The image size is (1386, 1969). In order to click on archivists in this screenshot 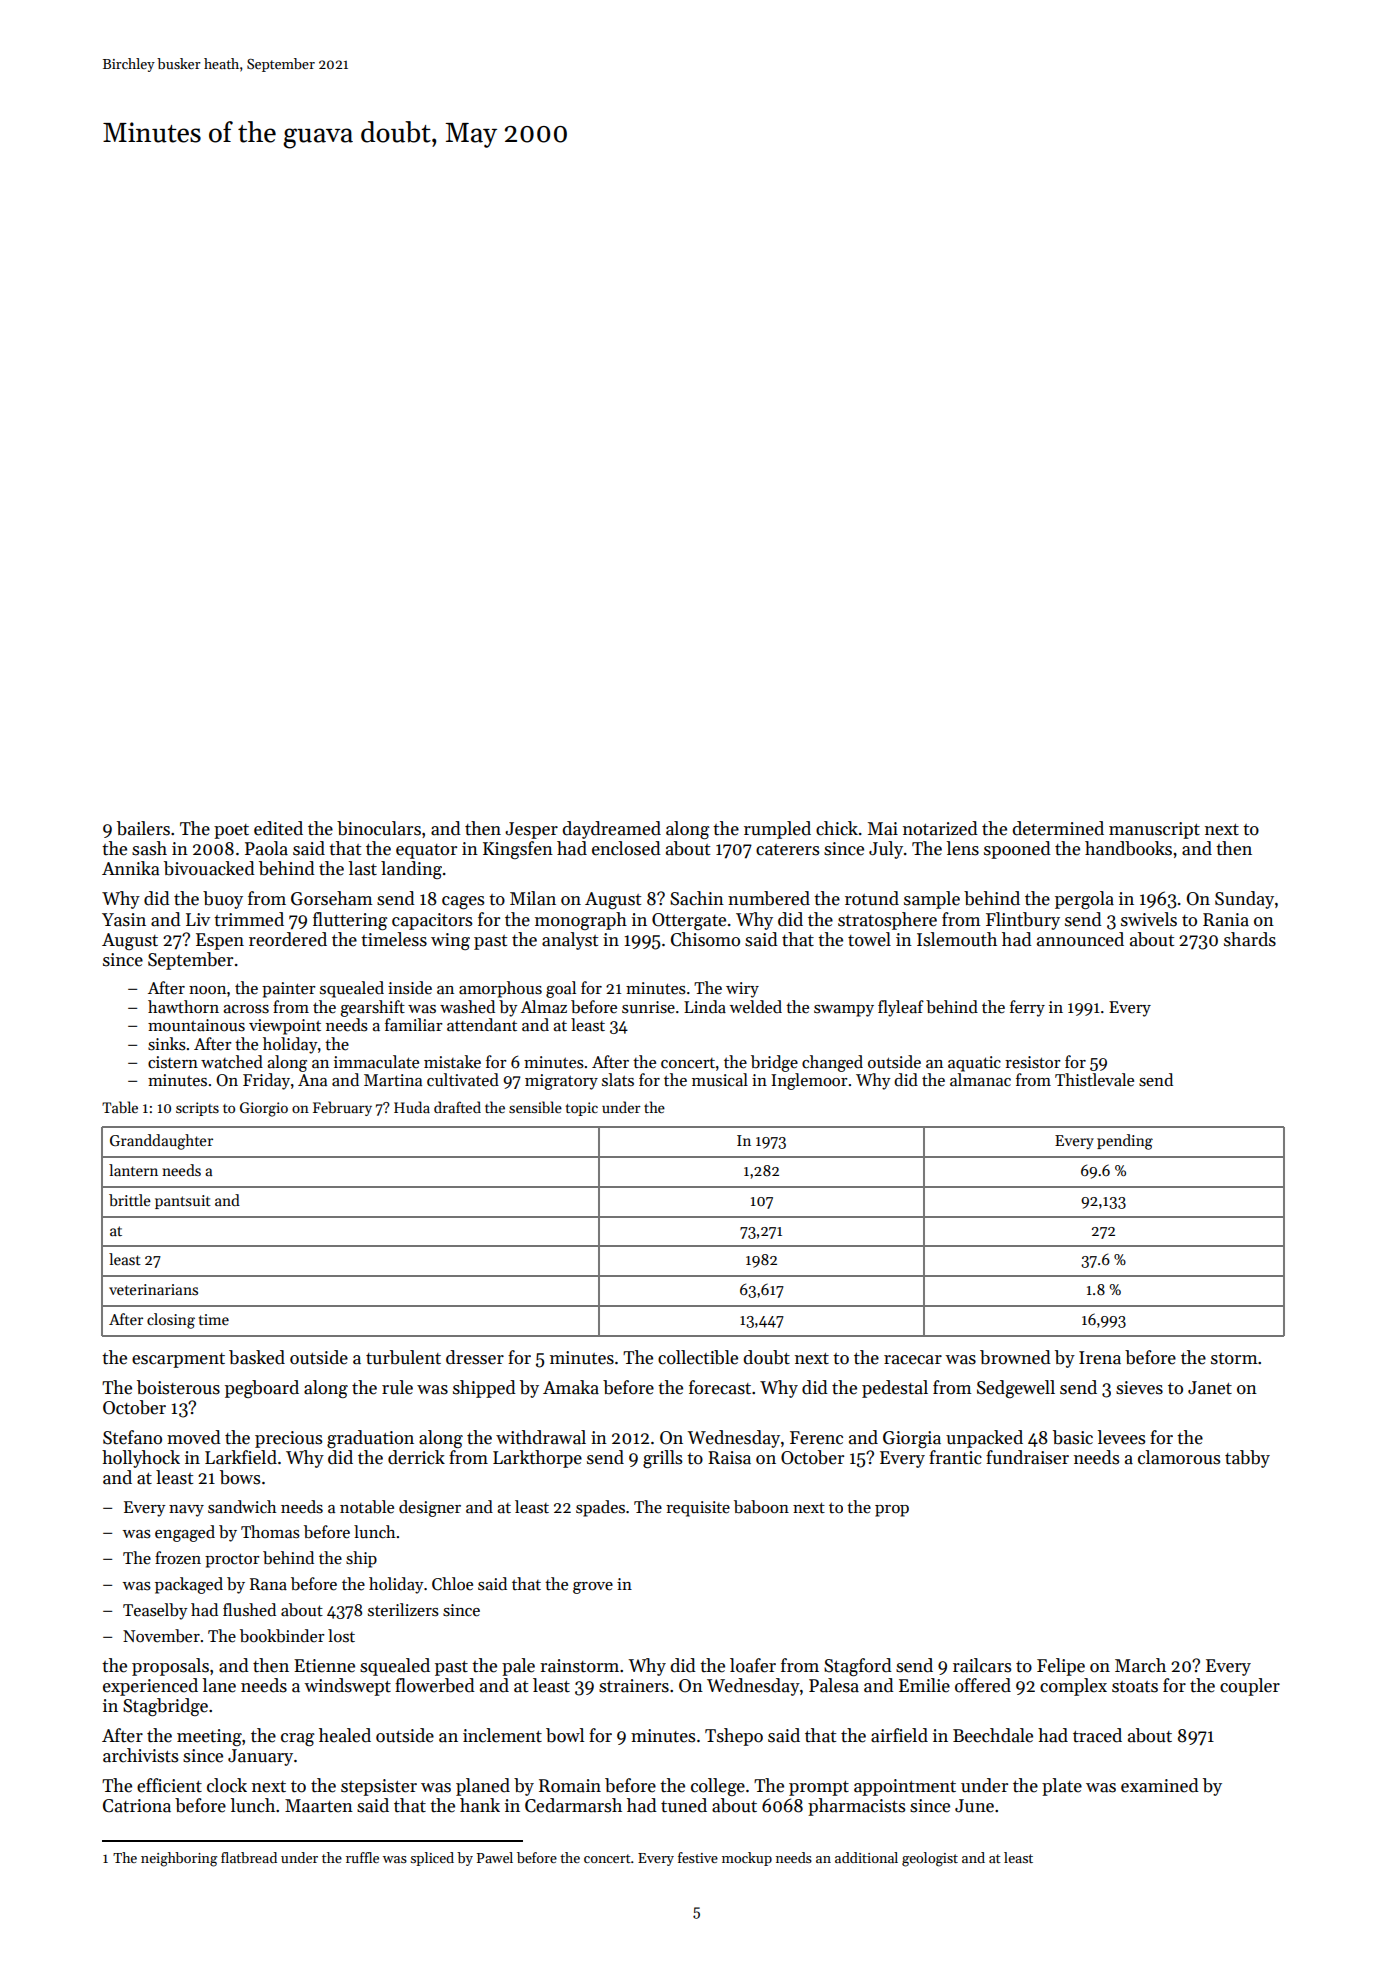, I will do `click(140, 1755)`.
